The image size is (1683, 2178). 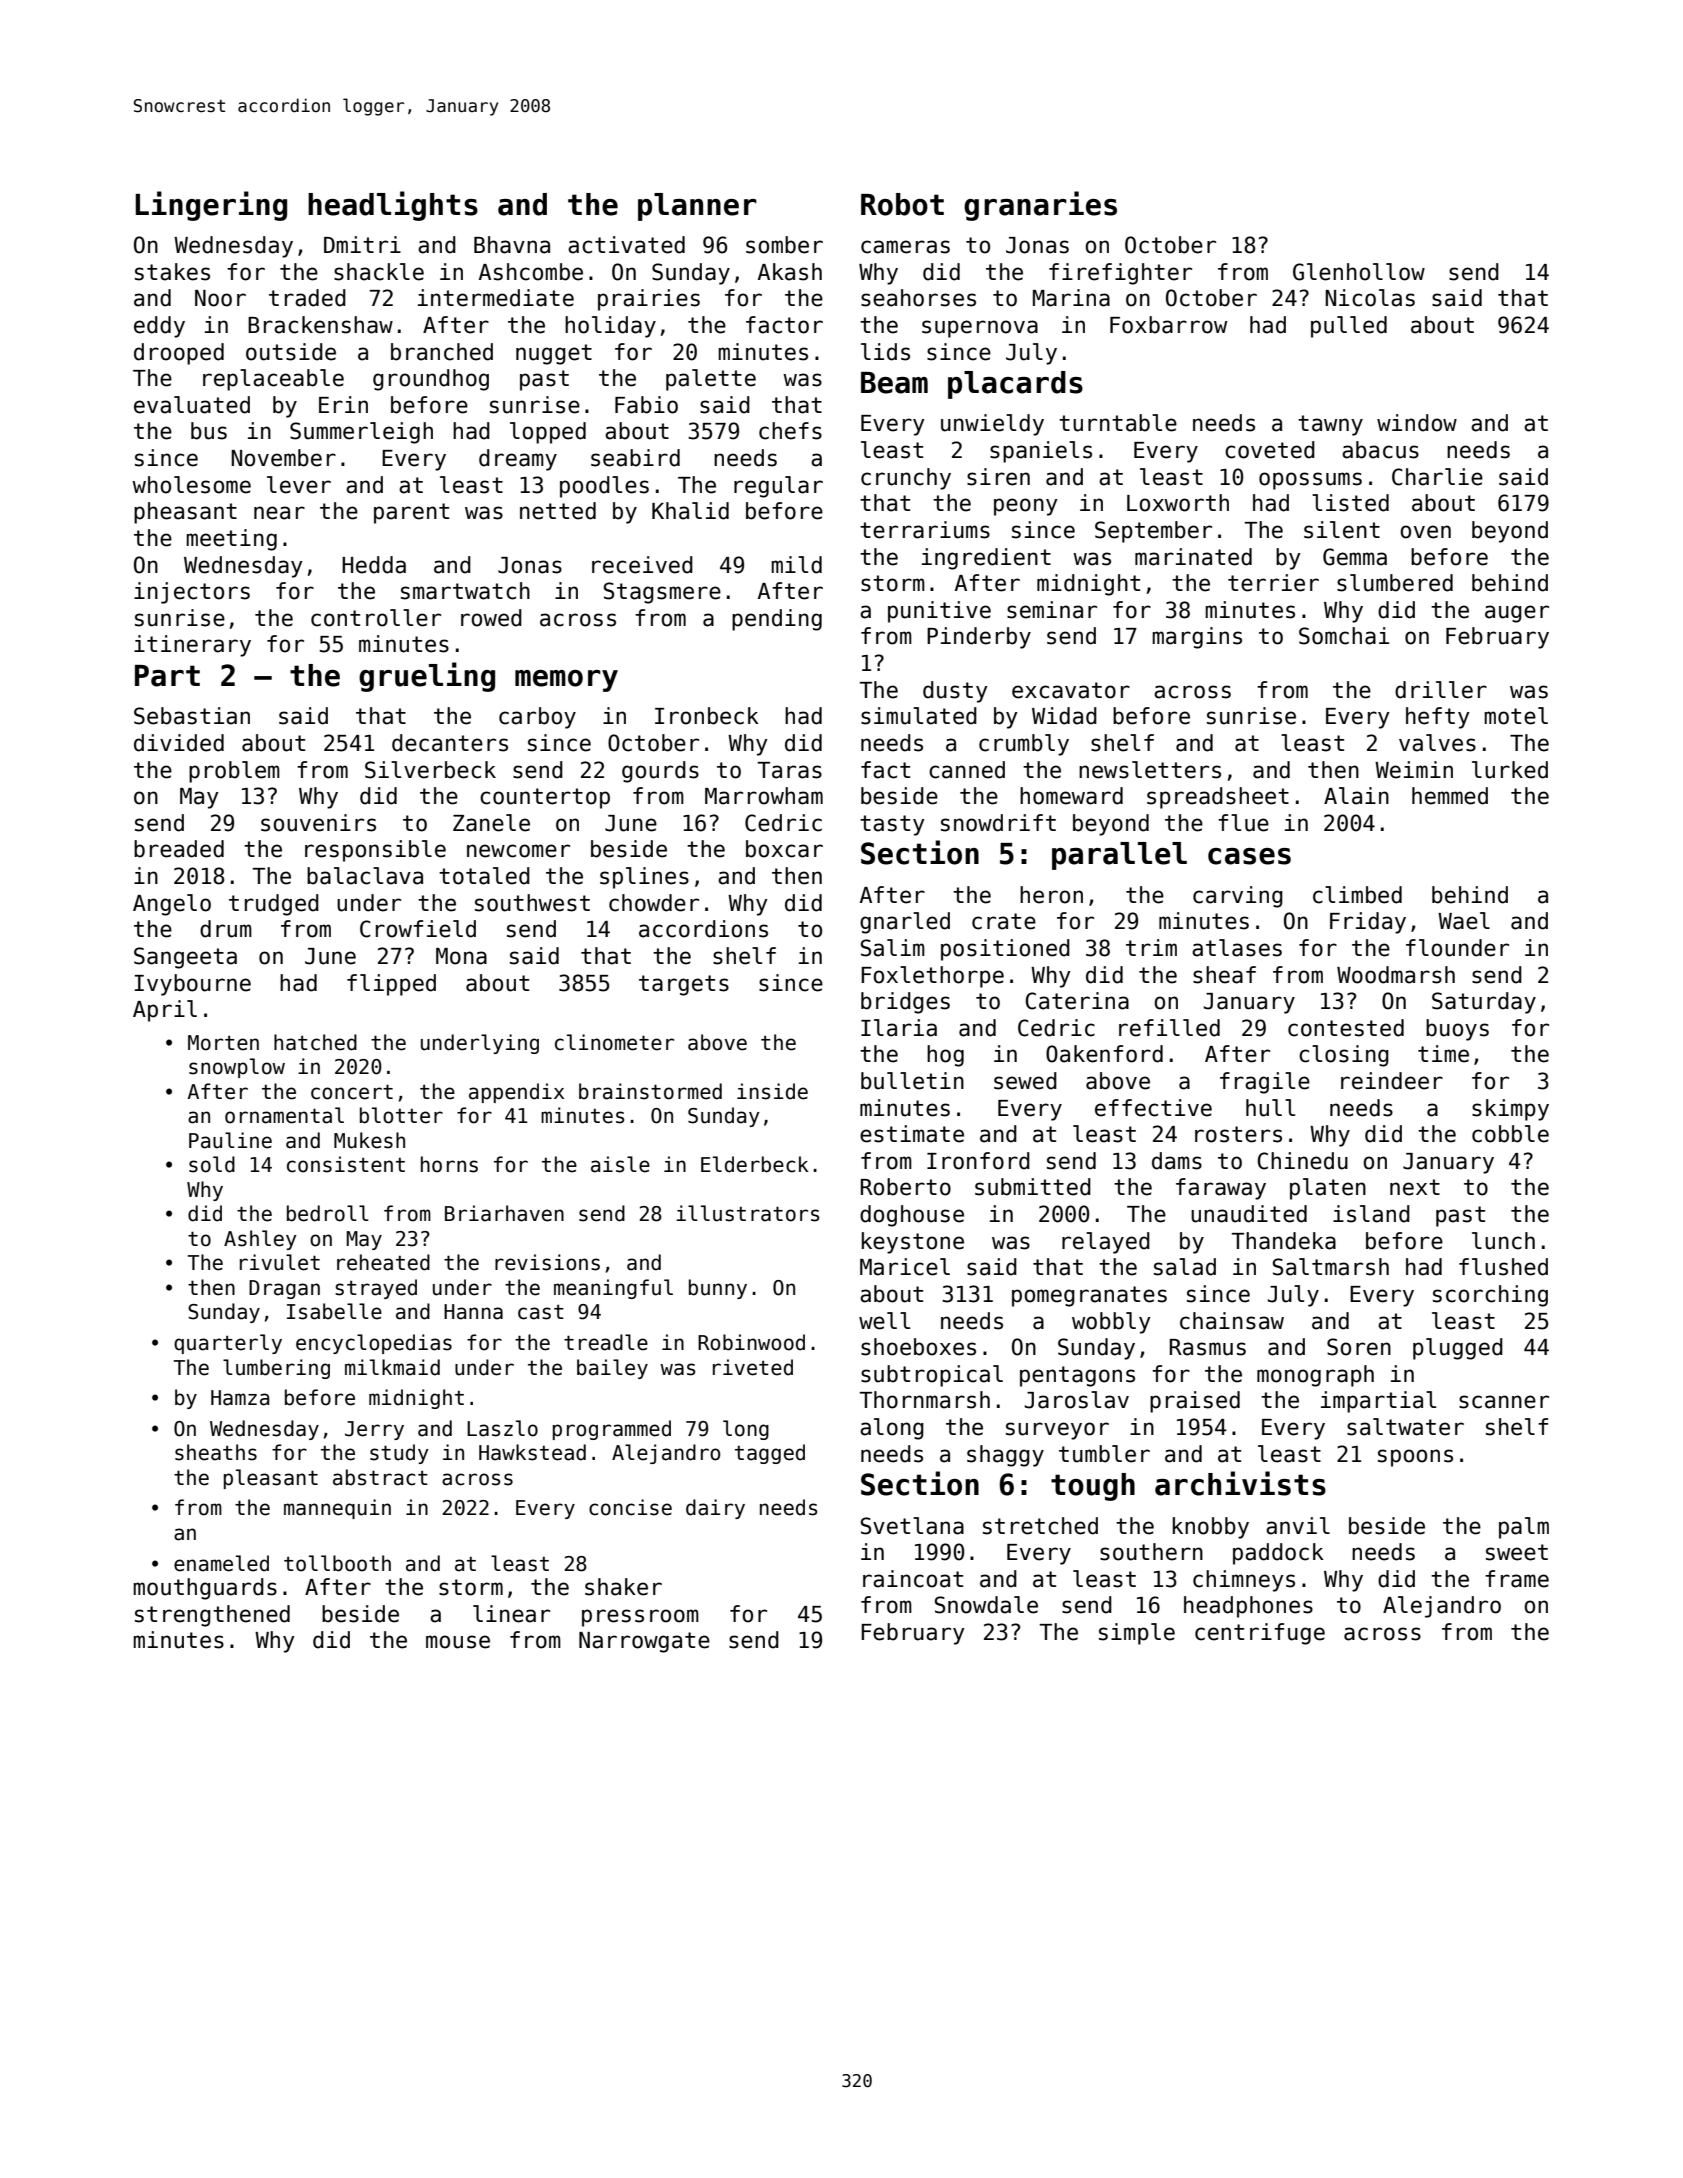 I want to click on Saturday, so click(x=1484, y=1003).
